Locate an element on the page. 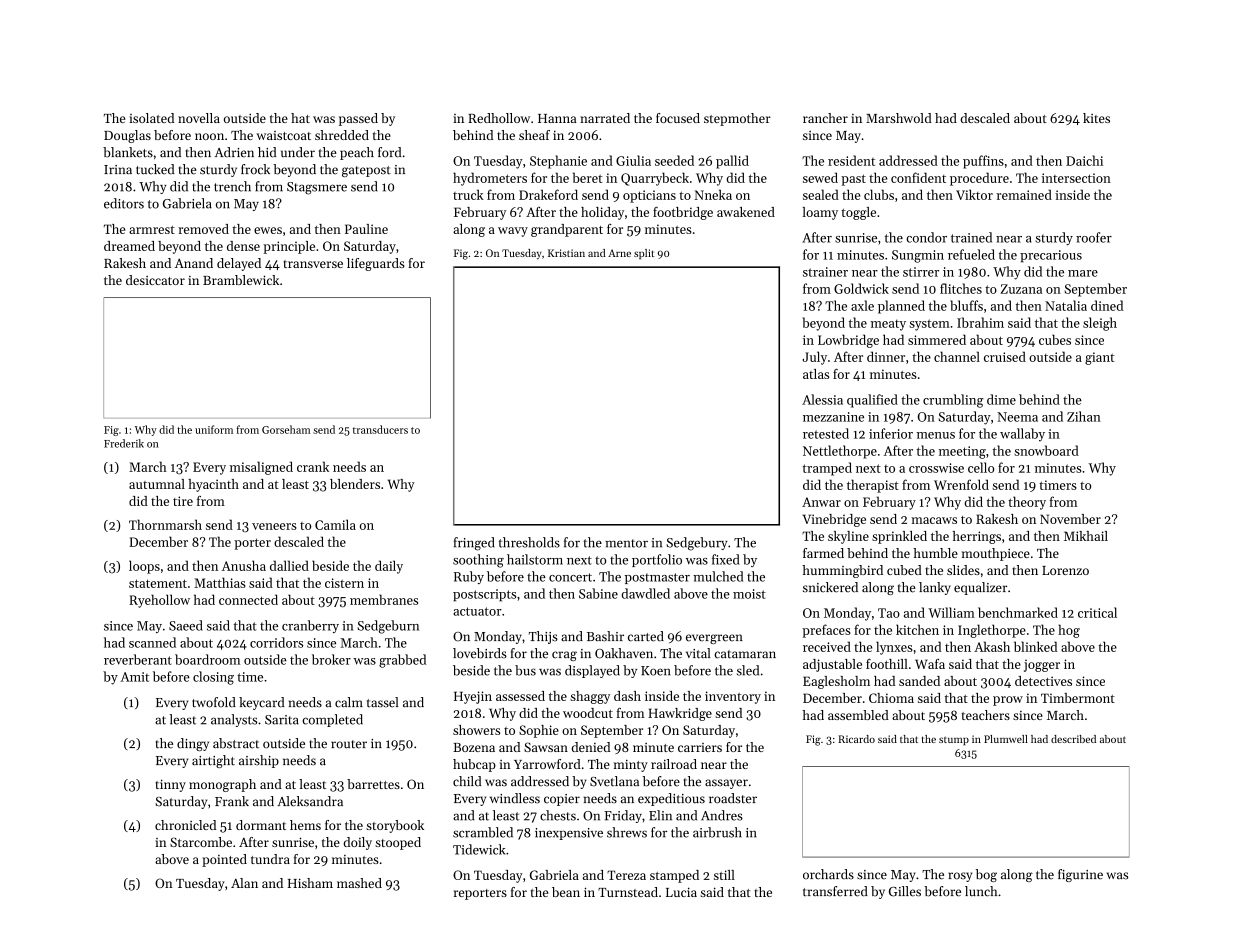 This image has height=952, width=1233. precarious is located at coordinates (1051, 256).
